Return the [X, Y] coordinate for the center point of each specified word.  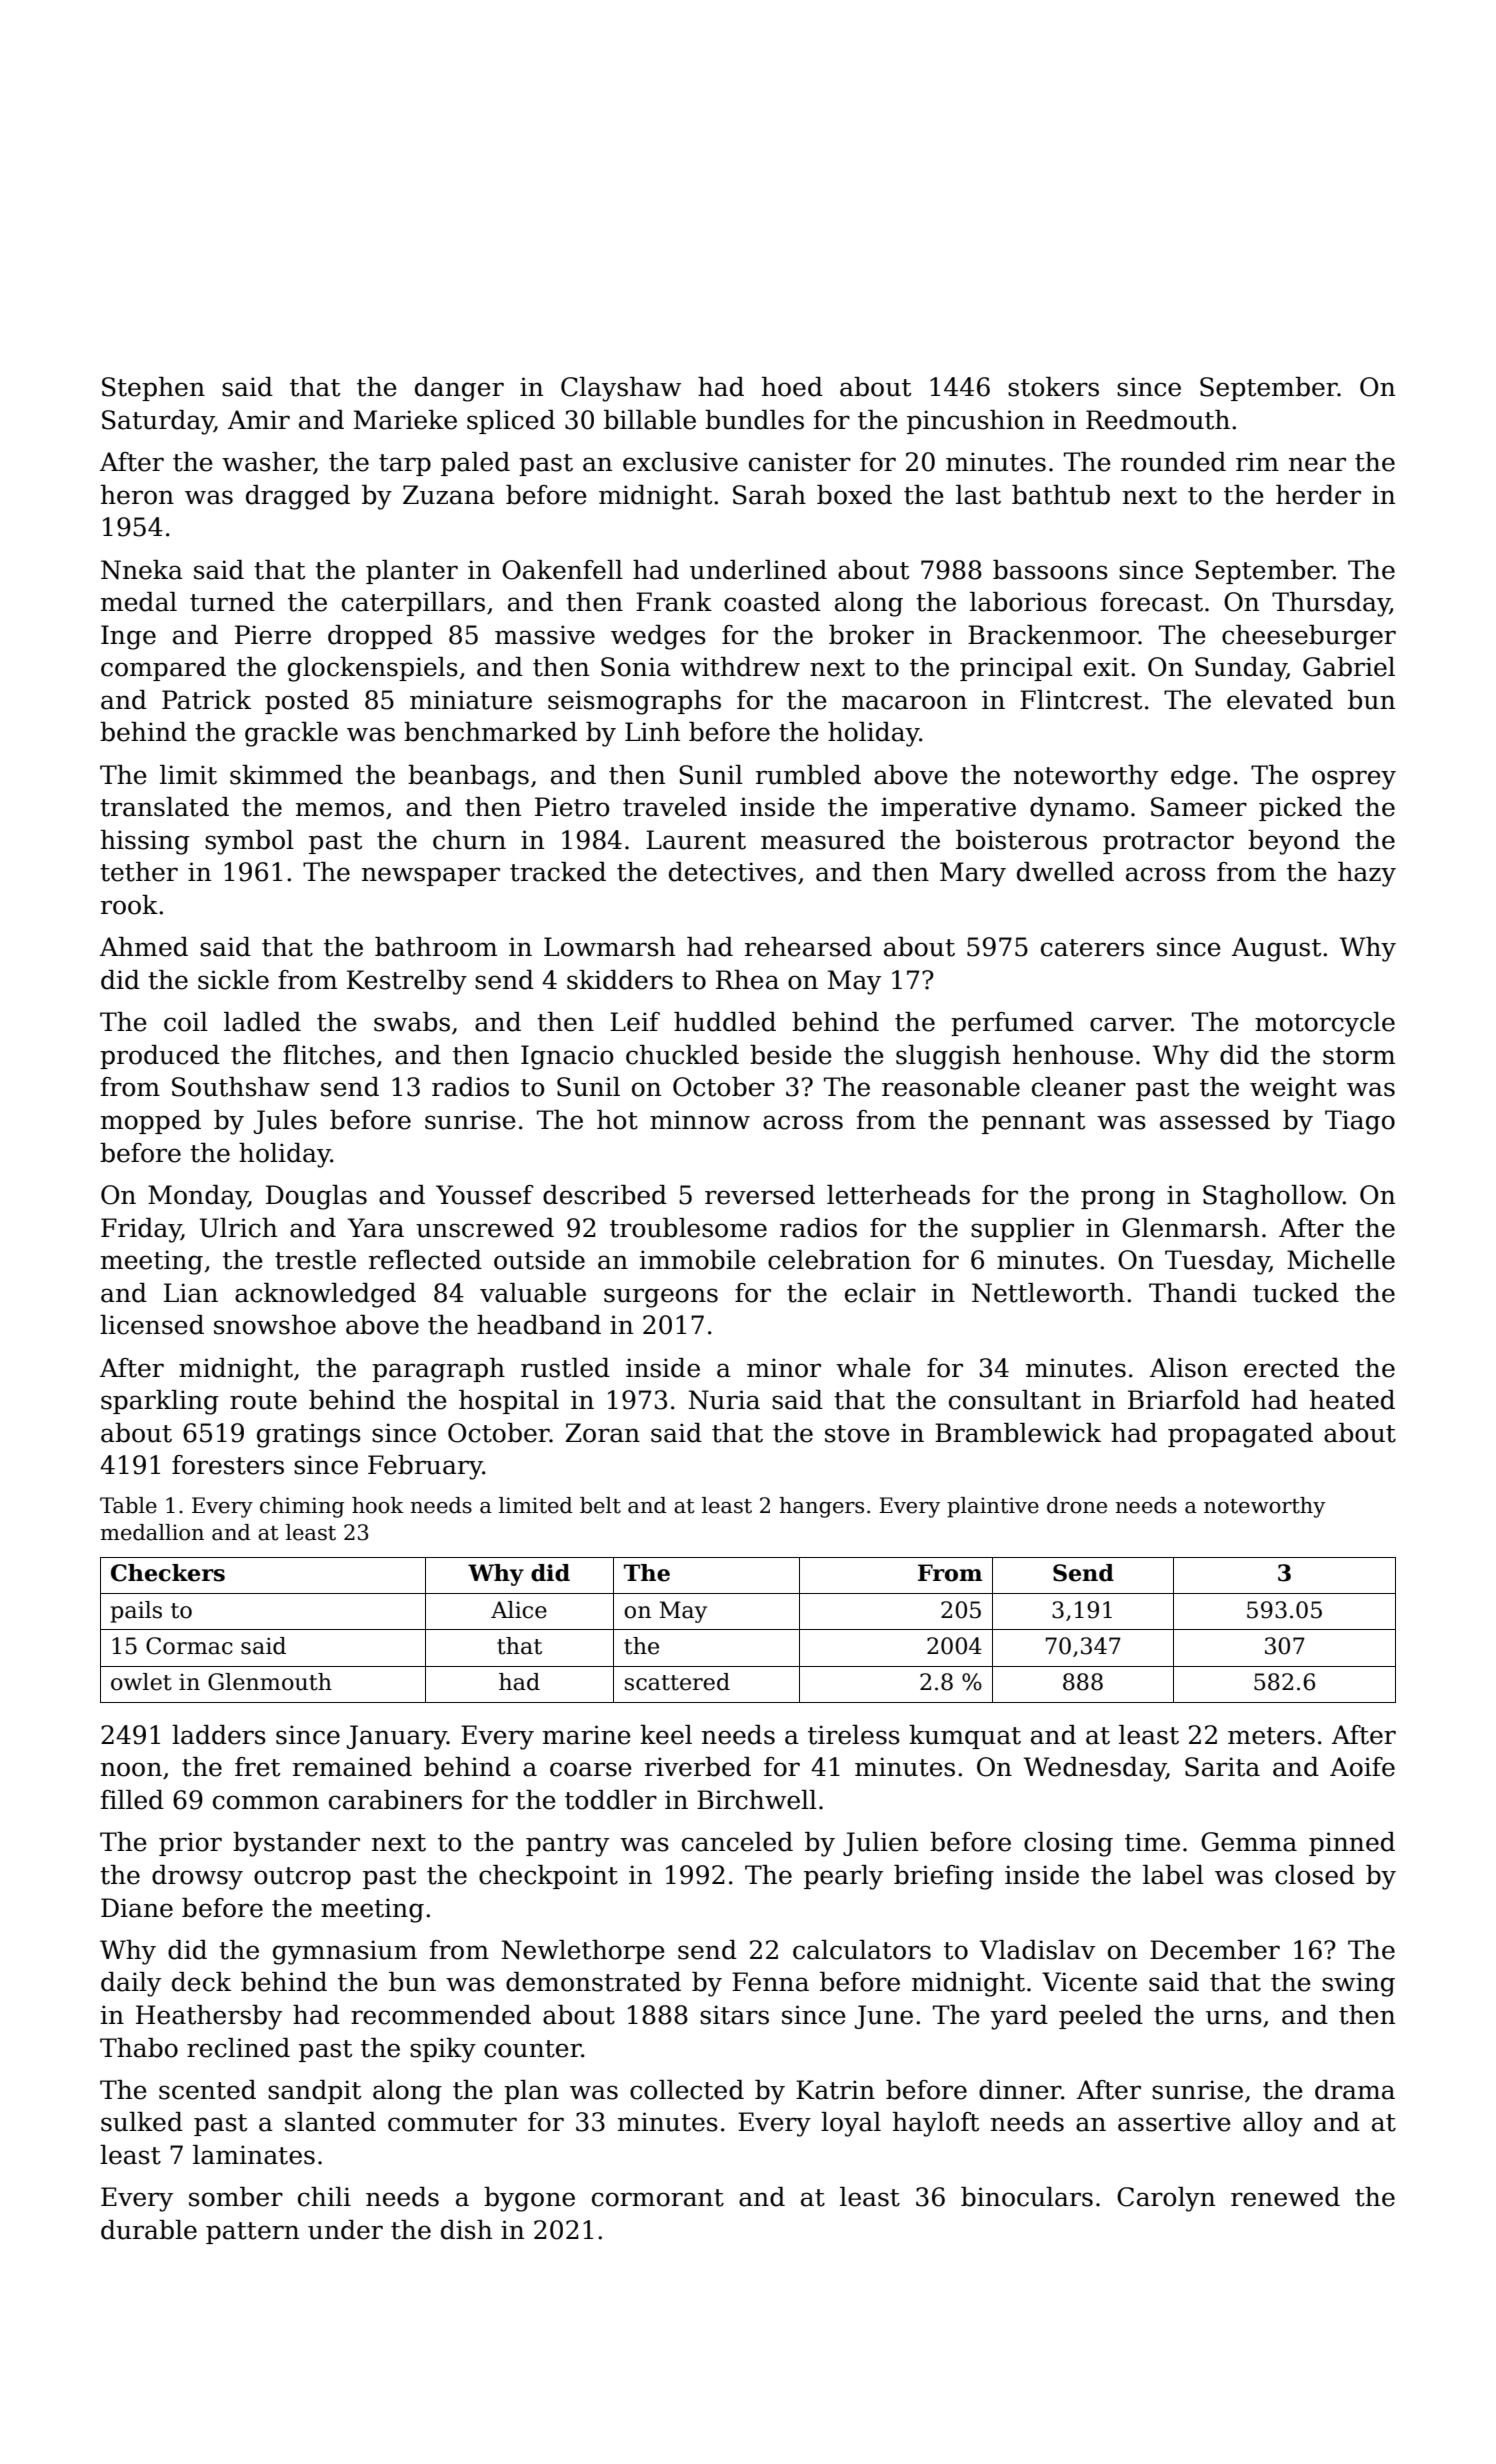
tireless [854, 1735]
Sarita [1222, 1767]
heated [1352, 1400]
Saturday [158, 422]
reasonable [951, 1087]
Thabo [139, 2048]
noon [131, 1769]
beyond [1294, 842]
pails [136, 1612]
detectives [732, 872]
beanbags [468, 777]
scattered [677, 1682]
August [1276, 949]
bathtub [1061, 495]
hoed [792, 387]
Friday [141, 1230]
